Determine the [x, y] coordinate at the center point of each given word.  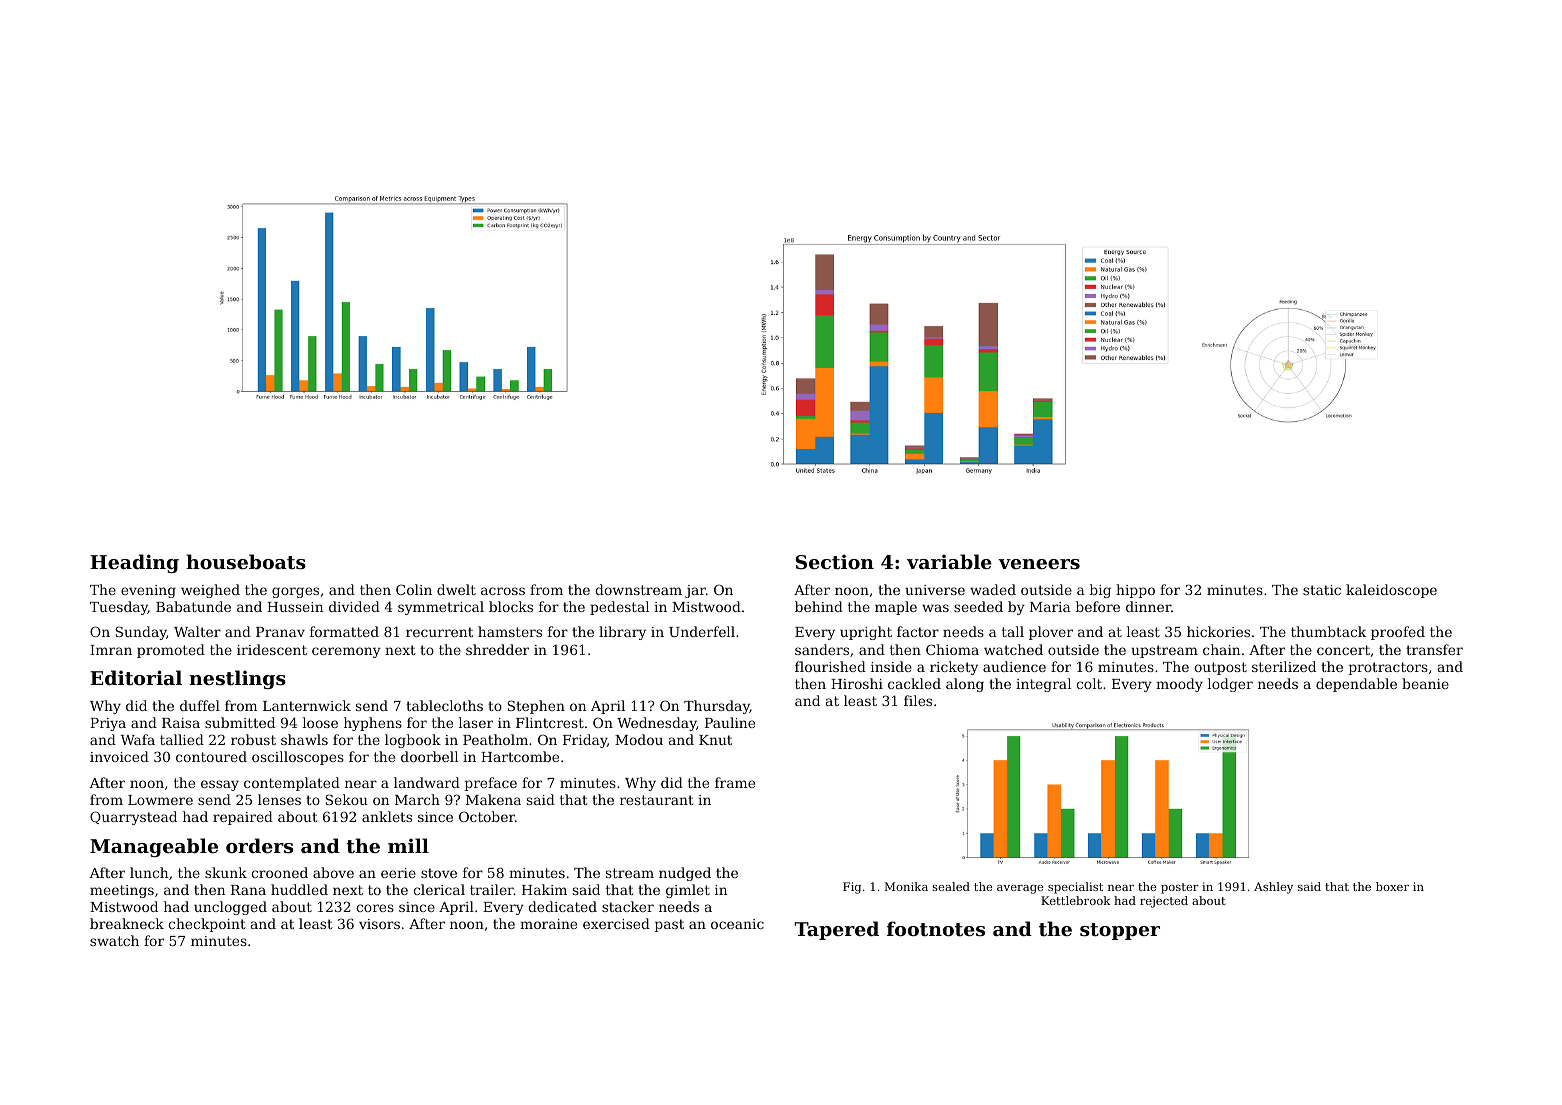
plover [1051, 633]
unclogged [230, 908]
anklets [387, 816]
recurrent [439, 632]
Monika [906, 886]
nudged [685, 874]
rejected [1164, 902]
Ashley [1273, 888]
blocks [511, 606]
